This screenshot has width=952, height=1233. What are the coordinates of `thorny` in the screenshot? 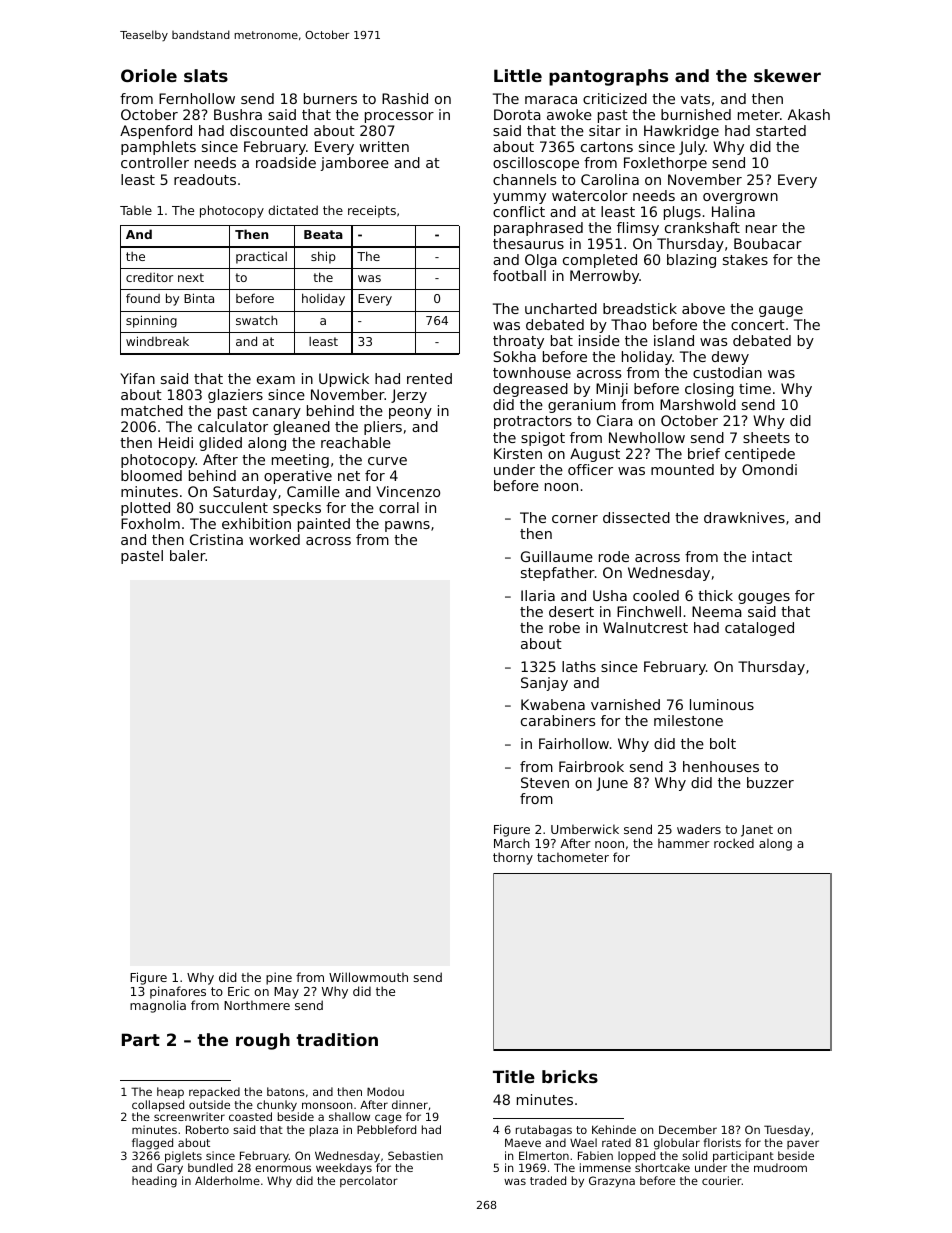 It's located at (513, 858).
